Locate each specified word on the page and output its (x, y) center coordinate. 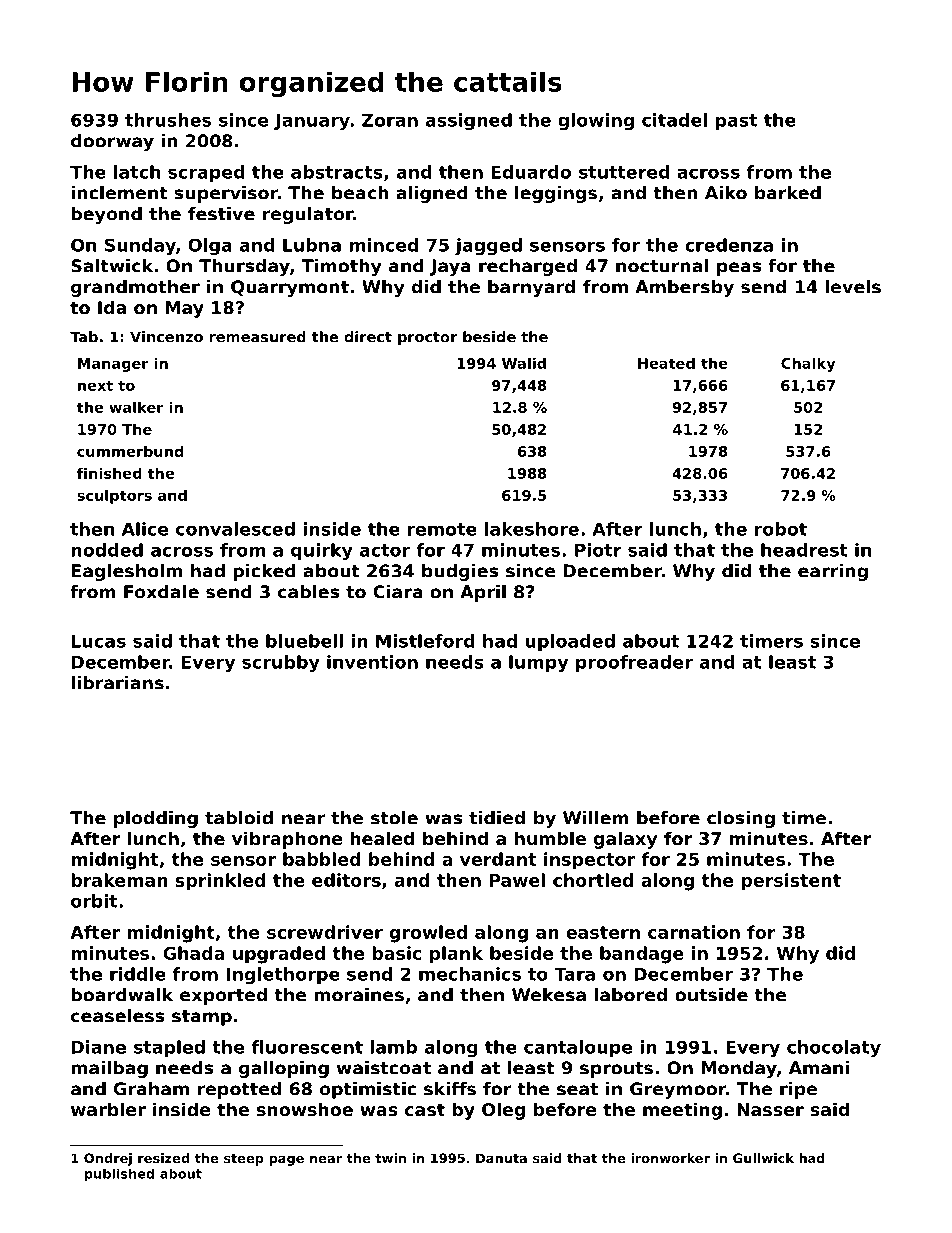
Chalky (808, 364)
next (95, 385)
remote (442, 529)
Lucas (99, 641)
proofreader (634, 663)
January (312, 122)
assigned (469, 121)
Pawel (517, 880)
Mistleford (425, 641)
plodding (156, 819)
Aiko (726, 193)
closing (741, 819)
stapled (169, 1048)
